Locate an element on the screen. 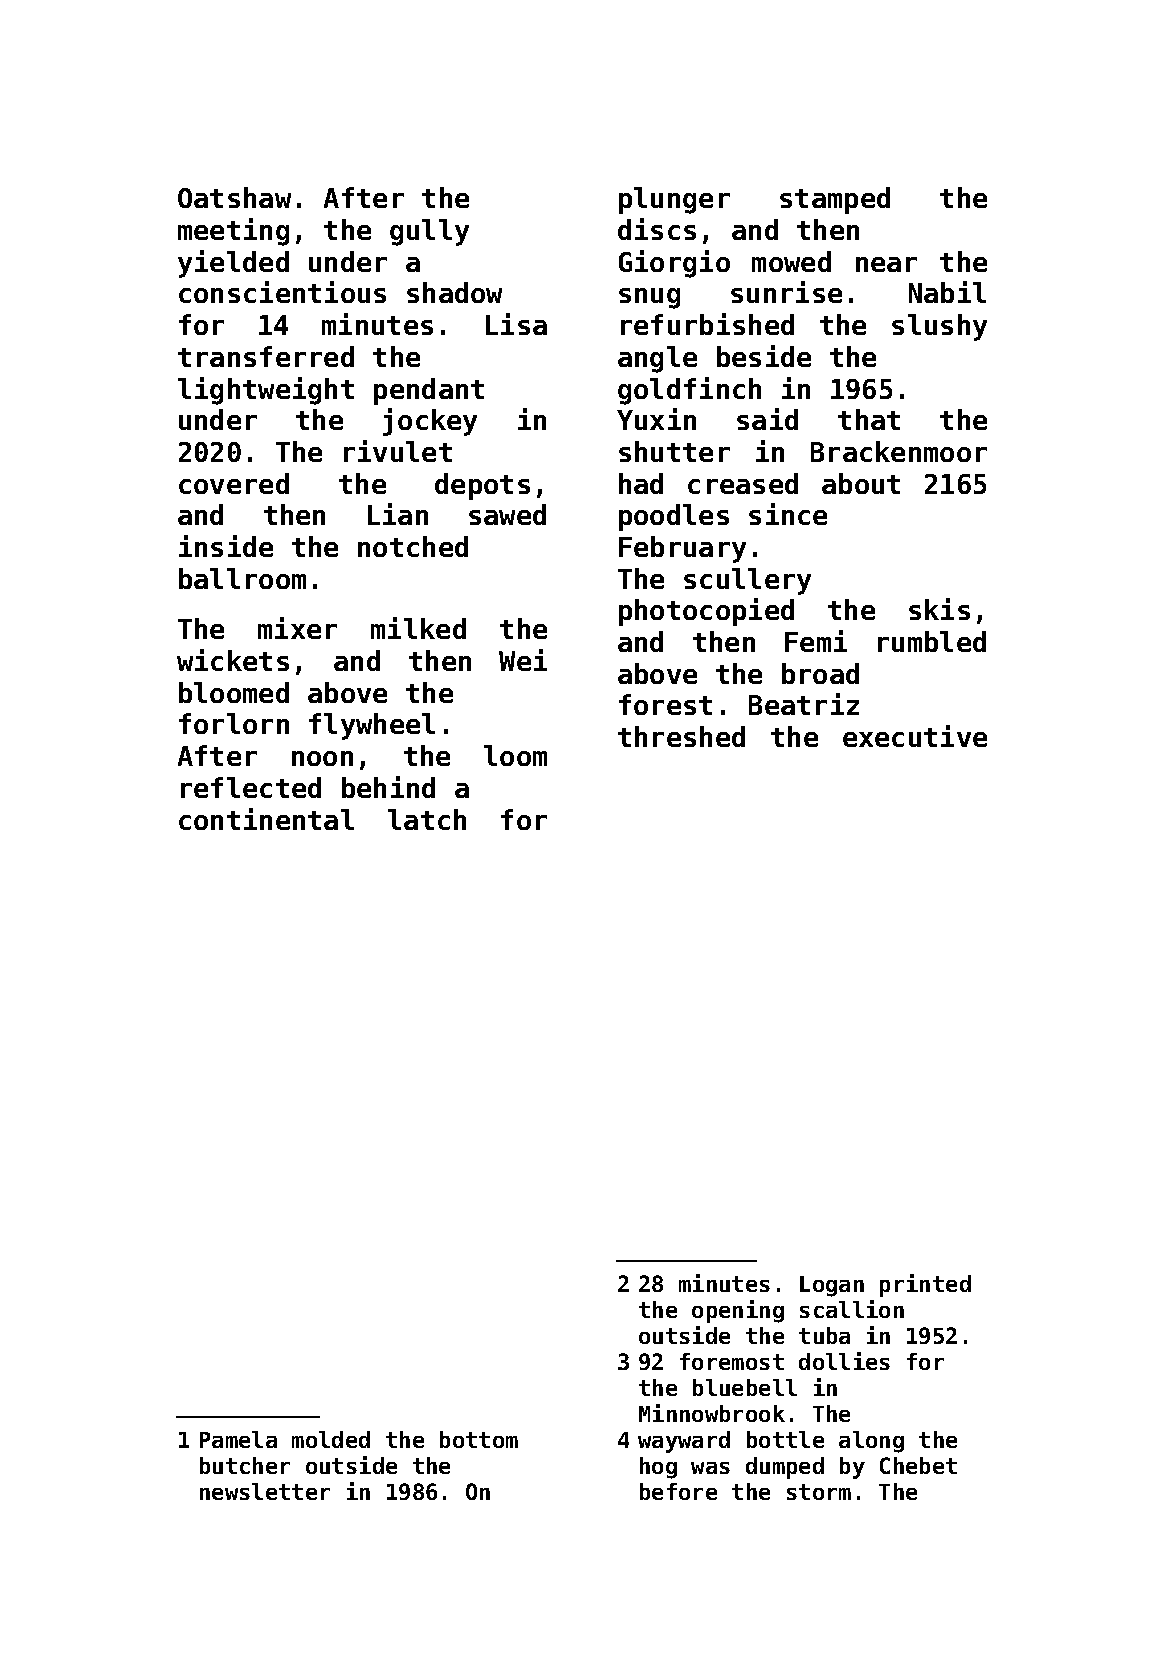 The image size is (1165, 1654). Lisa is located at coordinates (516, 324).
